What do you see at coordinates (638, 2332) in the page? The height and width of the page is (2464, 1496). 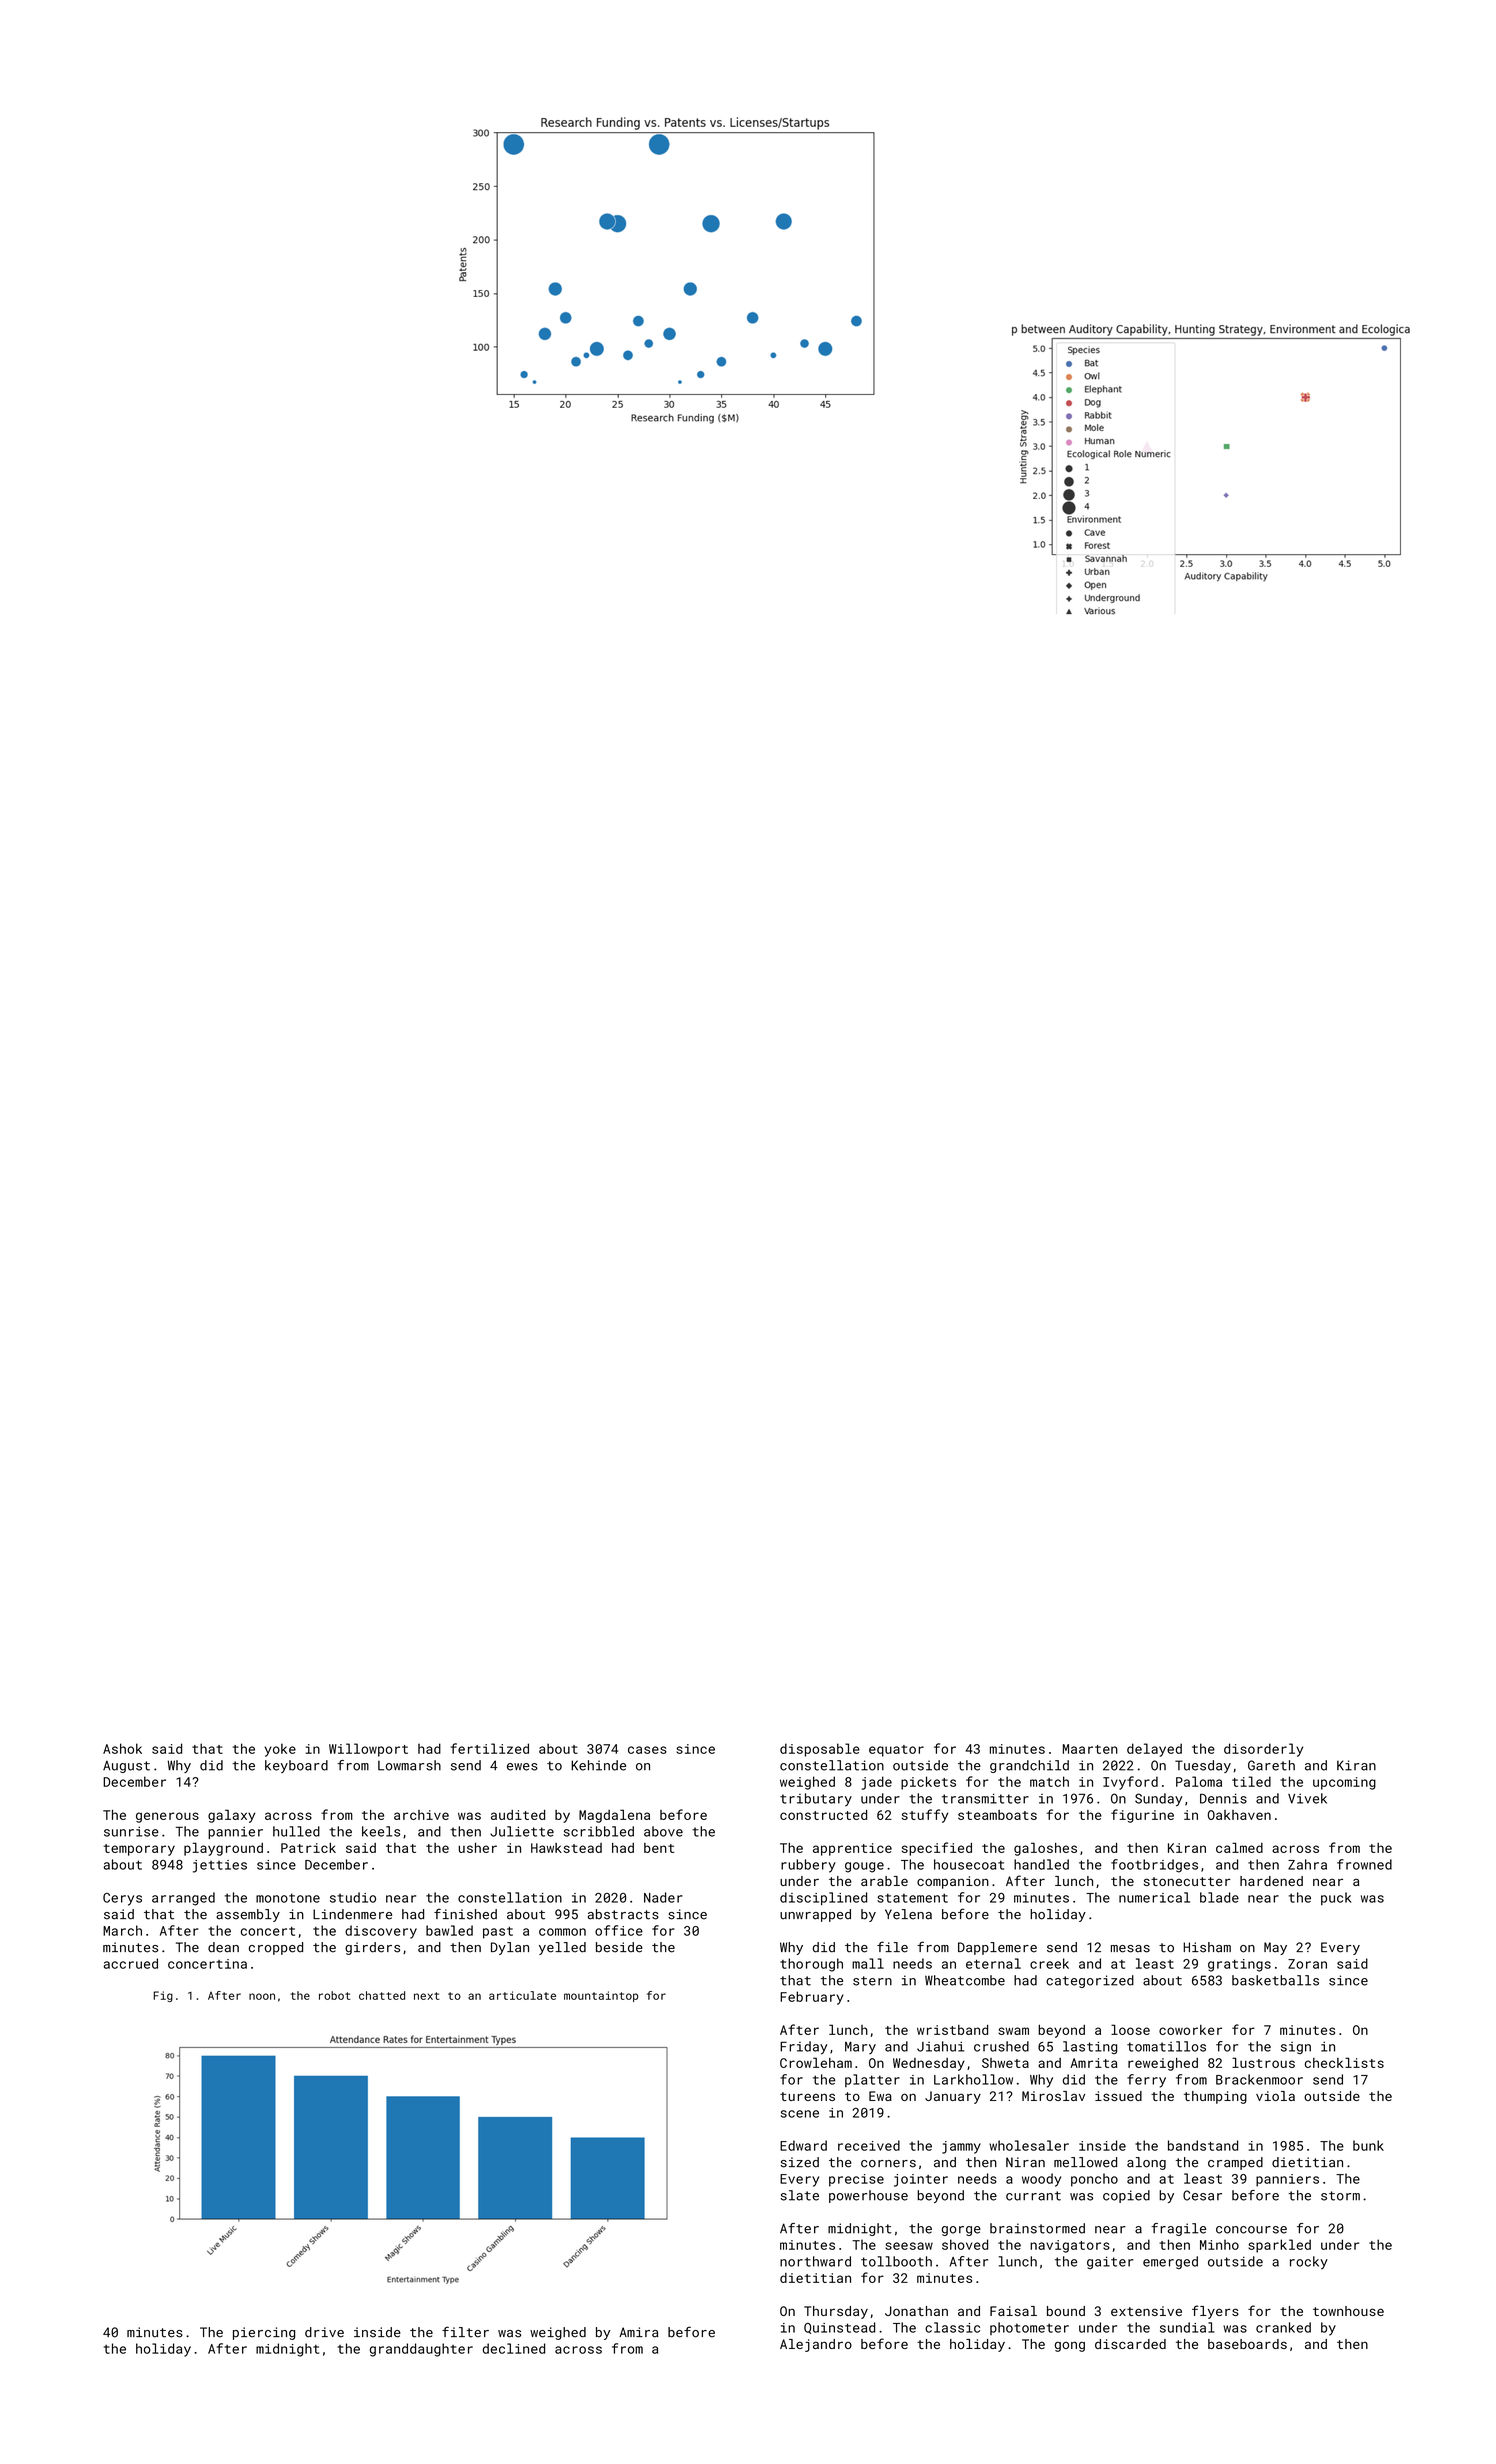 I see `Amira` at bounding box center [638, 2332].
